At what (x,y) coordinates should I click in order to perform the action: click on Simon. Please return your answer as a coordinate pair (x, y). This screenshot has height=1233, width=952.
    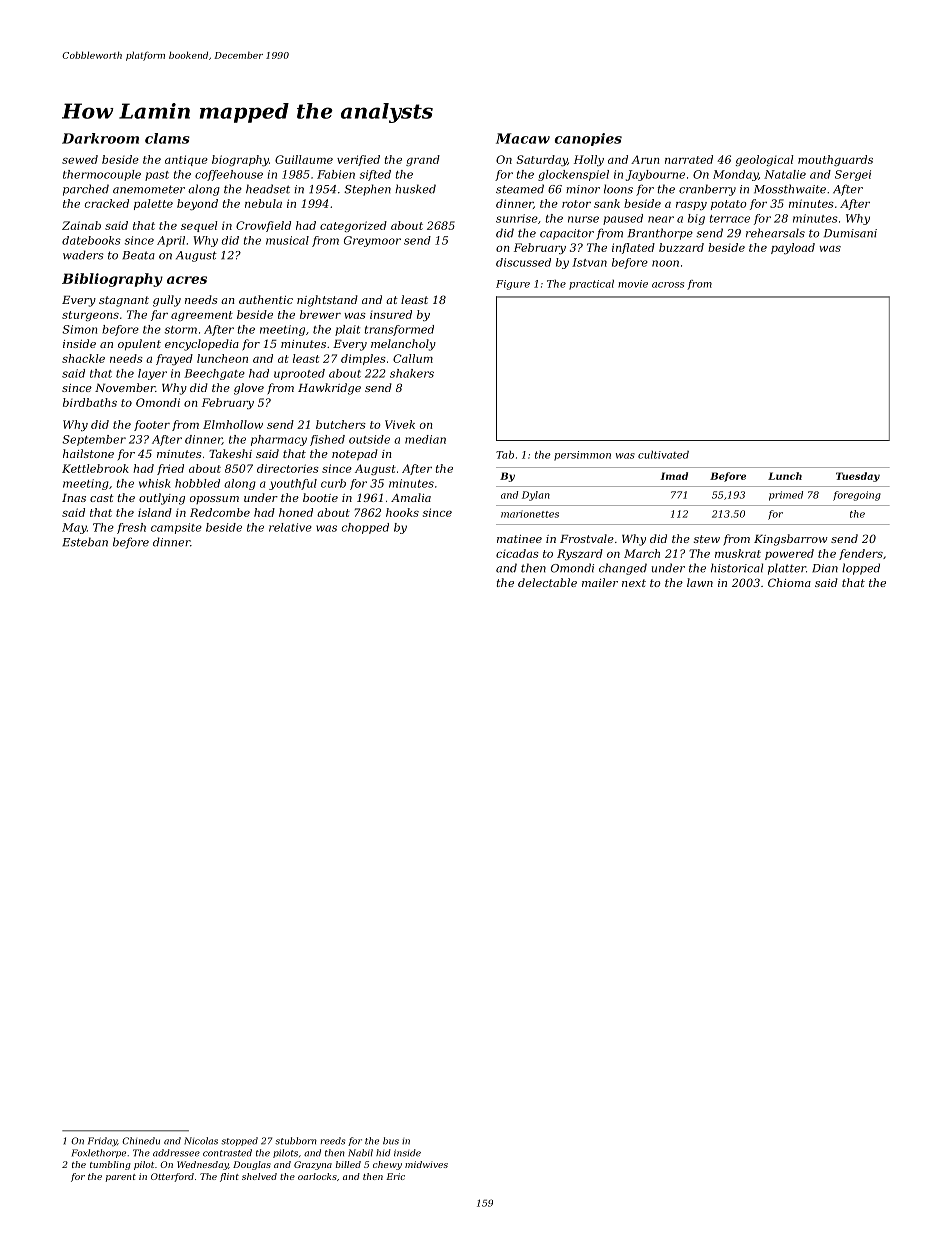
    Looking at the image, I should click on (79, 329).
